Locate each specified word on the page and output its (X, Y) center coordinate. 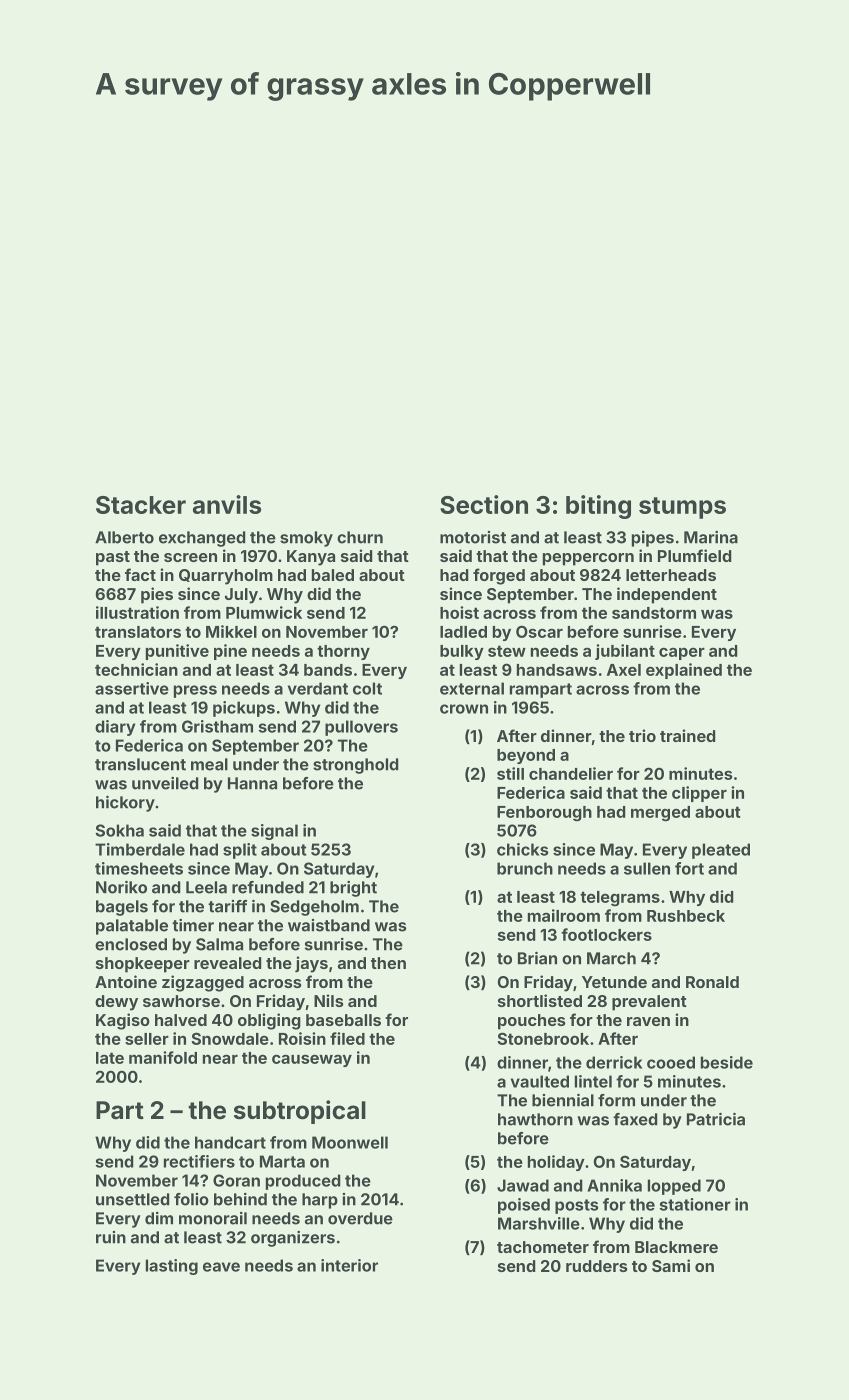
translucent (140, 764)
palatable (132, 927)
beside (727, 1062)
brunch (525, 868)
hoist (459, 612)
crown (464, 709)
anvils (227, 504)
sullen (647, 868)
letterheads (671, 575)
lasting (172, 1267)
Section (484, 504)
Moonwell (350, 1142)
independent (667, 595)
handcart (230, 1142)
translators (138, 632)
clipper (699, 794)
